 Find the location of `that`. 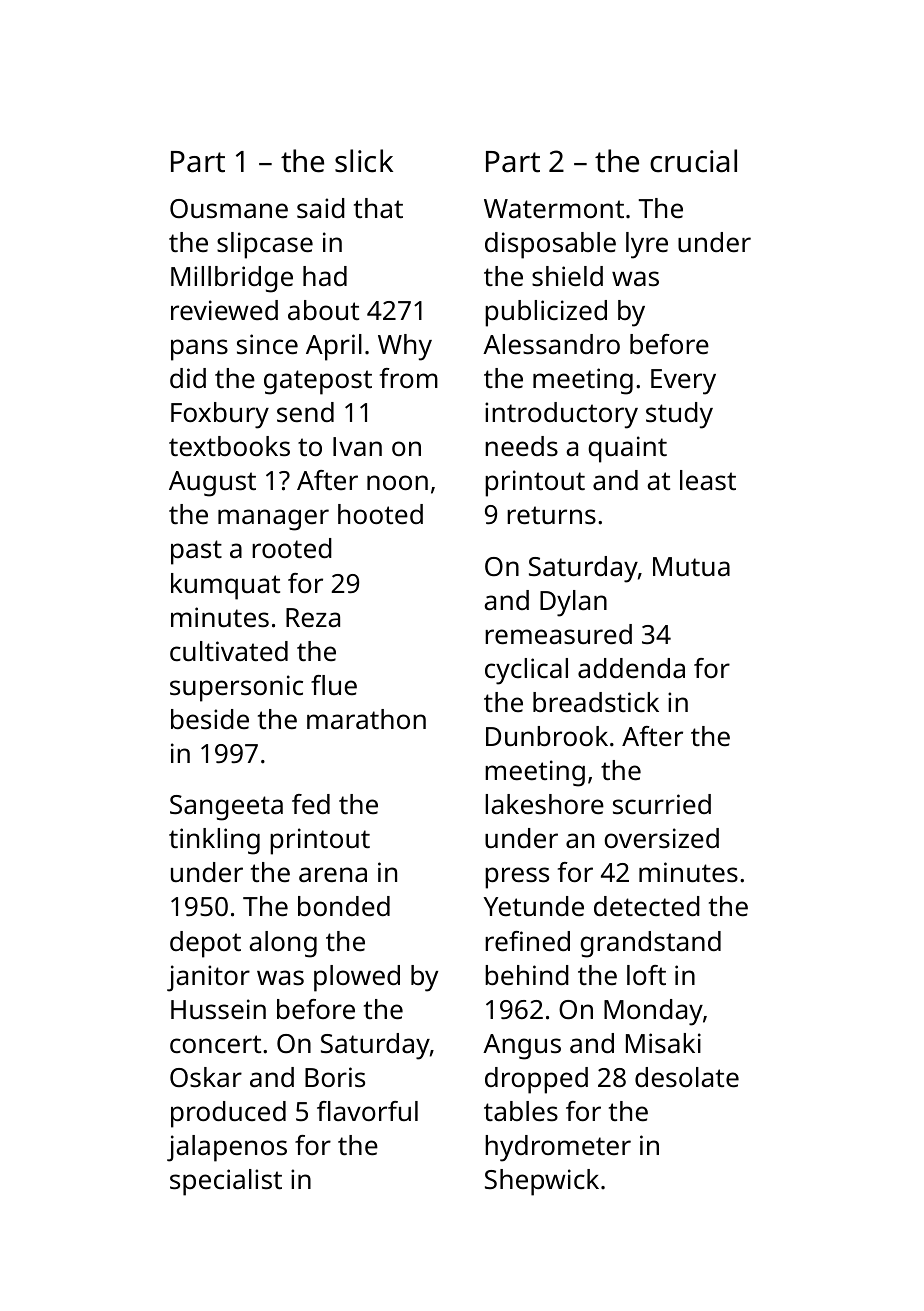

that is located at coordinates (378, 208).
